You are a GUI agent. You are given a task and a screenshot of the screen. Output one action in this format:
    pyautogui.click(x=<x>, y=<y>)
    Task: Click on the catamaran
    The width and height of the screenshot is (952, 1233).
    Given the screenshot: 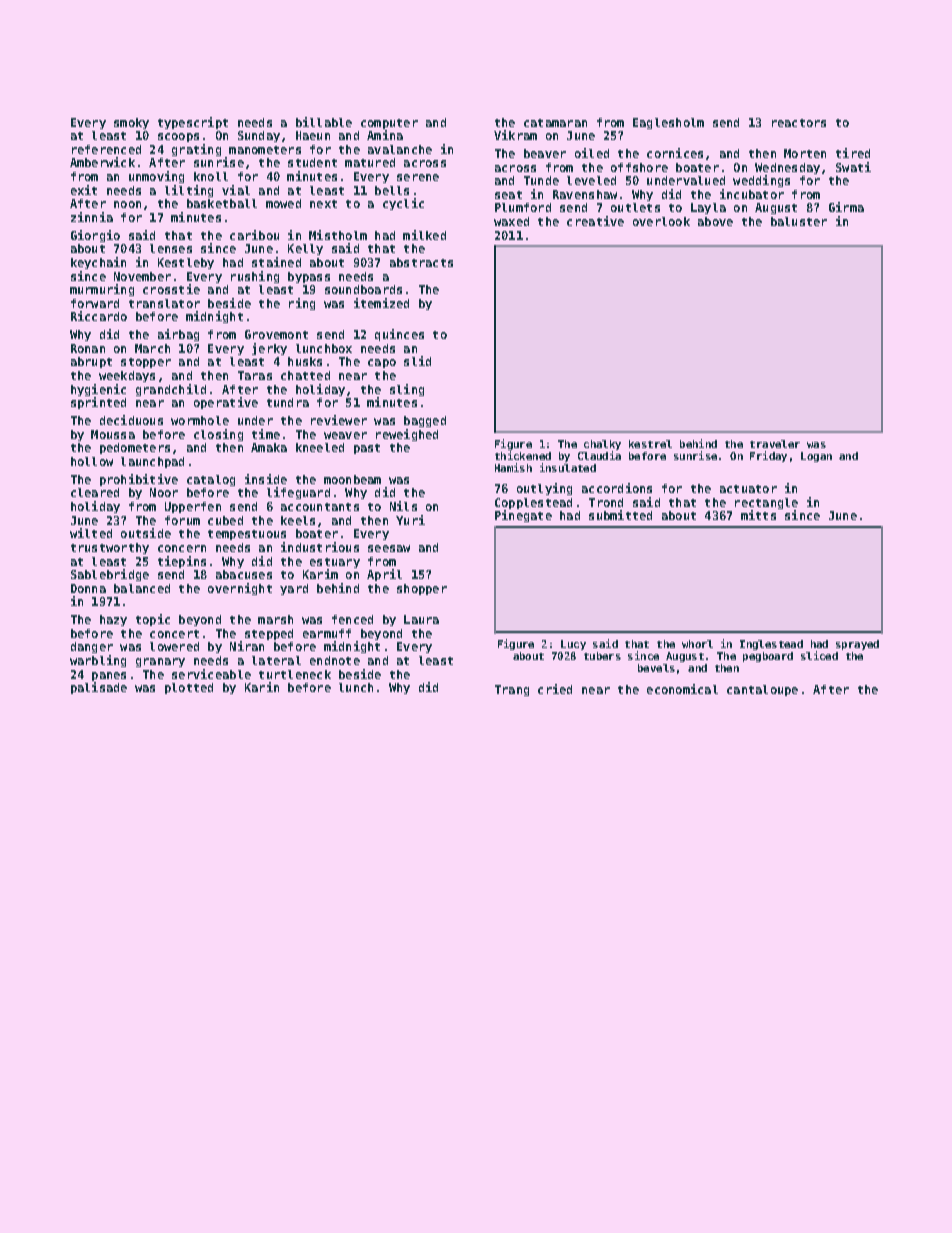 What is the action you would take?
    pyautogui.click(x=555, y=123)
